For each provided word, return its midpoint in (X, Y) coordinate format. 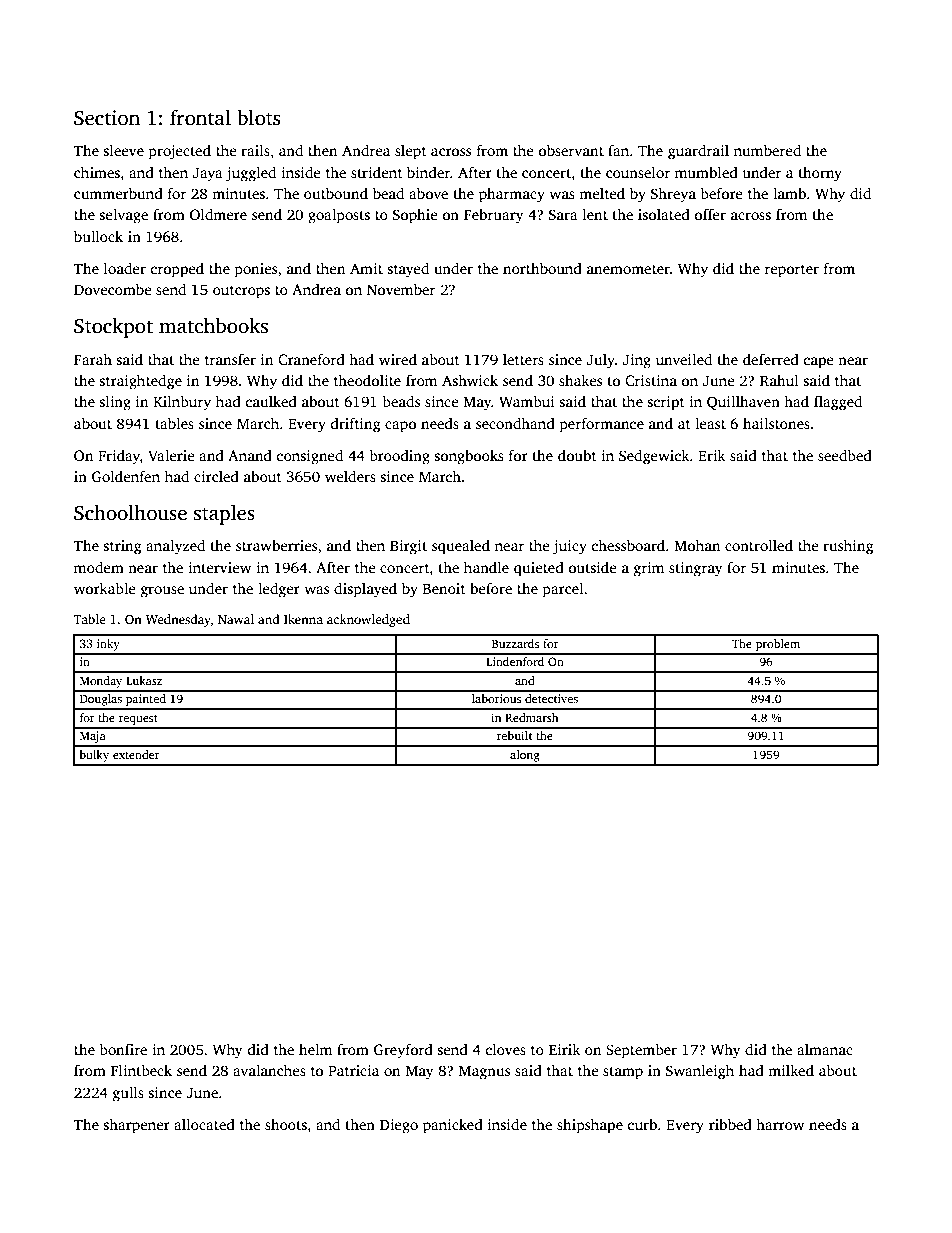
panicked (453, 1126)
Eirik (564, 1049)
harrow (780, 1124)
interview (219, 567)
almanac (825, 1049)
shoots (286, 1124)
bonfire (123, 1049)
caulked (271, 401)
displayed (365, 590)
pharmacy (512, 195)
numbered (767, 150)
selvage (123, 216)
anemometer (628, 269)
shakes (580, 380)
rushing (848, 547)
